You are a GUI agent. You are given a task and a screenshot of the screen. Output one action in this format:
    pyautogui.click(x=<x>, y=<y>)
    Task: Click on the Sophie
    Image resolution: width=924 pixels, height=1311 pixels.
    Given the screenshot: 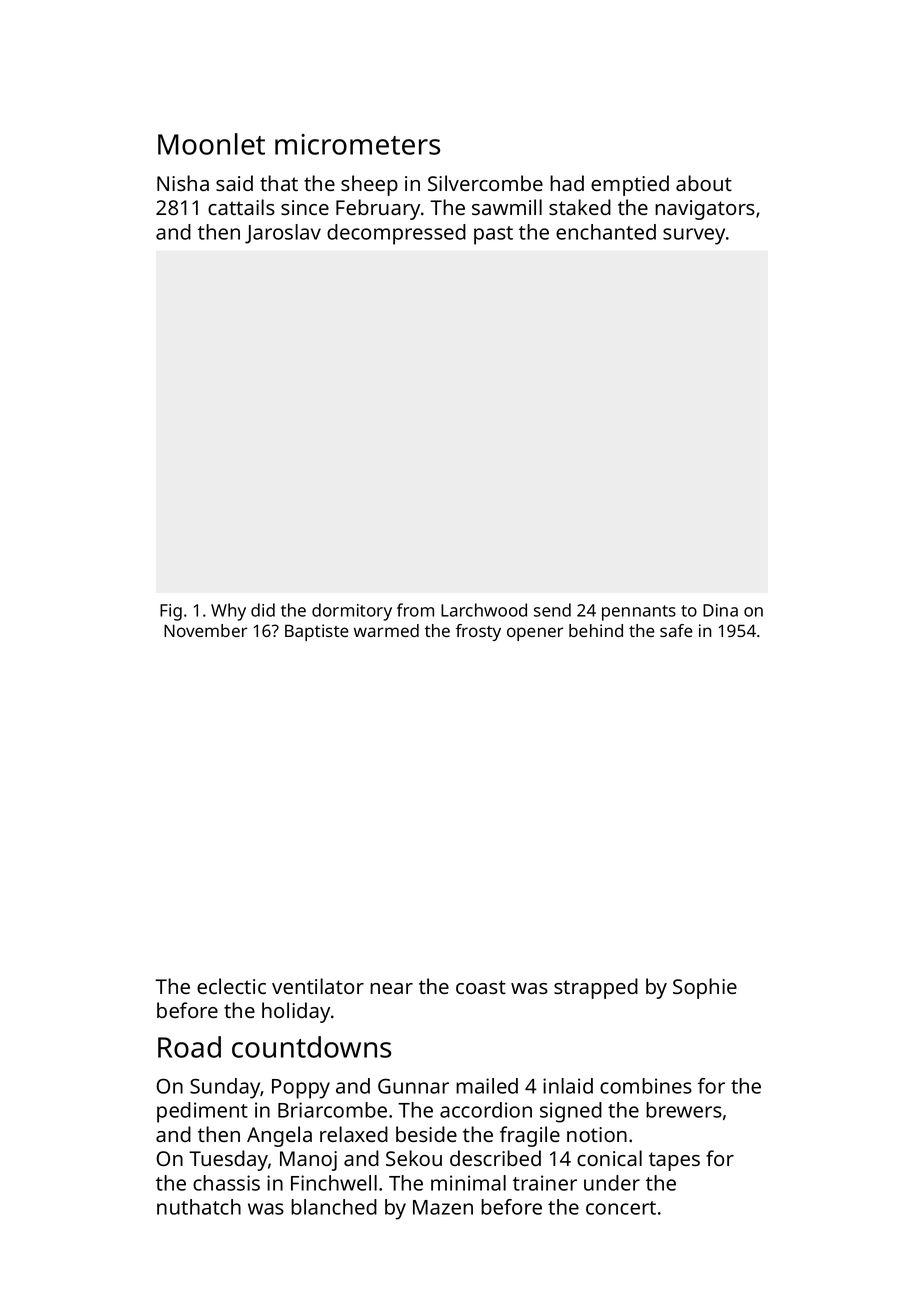 What is the action you would take?
    pyautogui.click(x=705, y=988)
